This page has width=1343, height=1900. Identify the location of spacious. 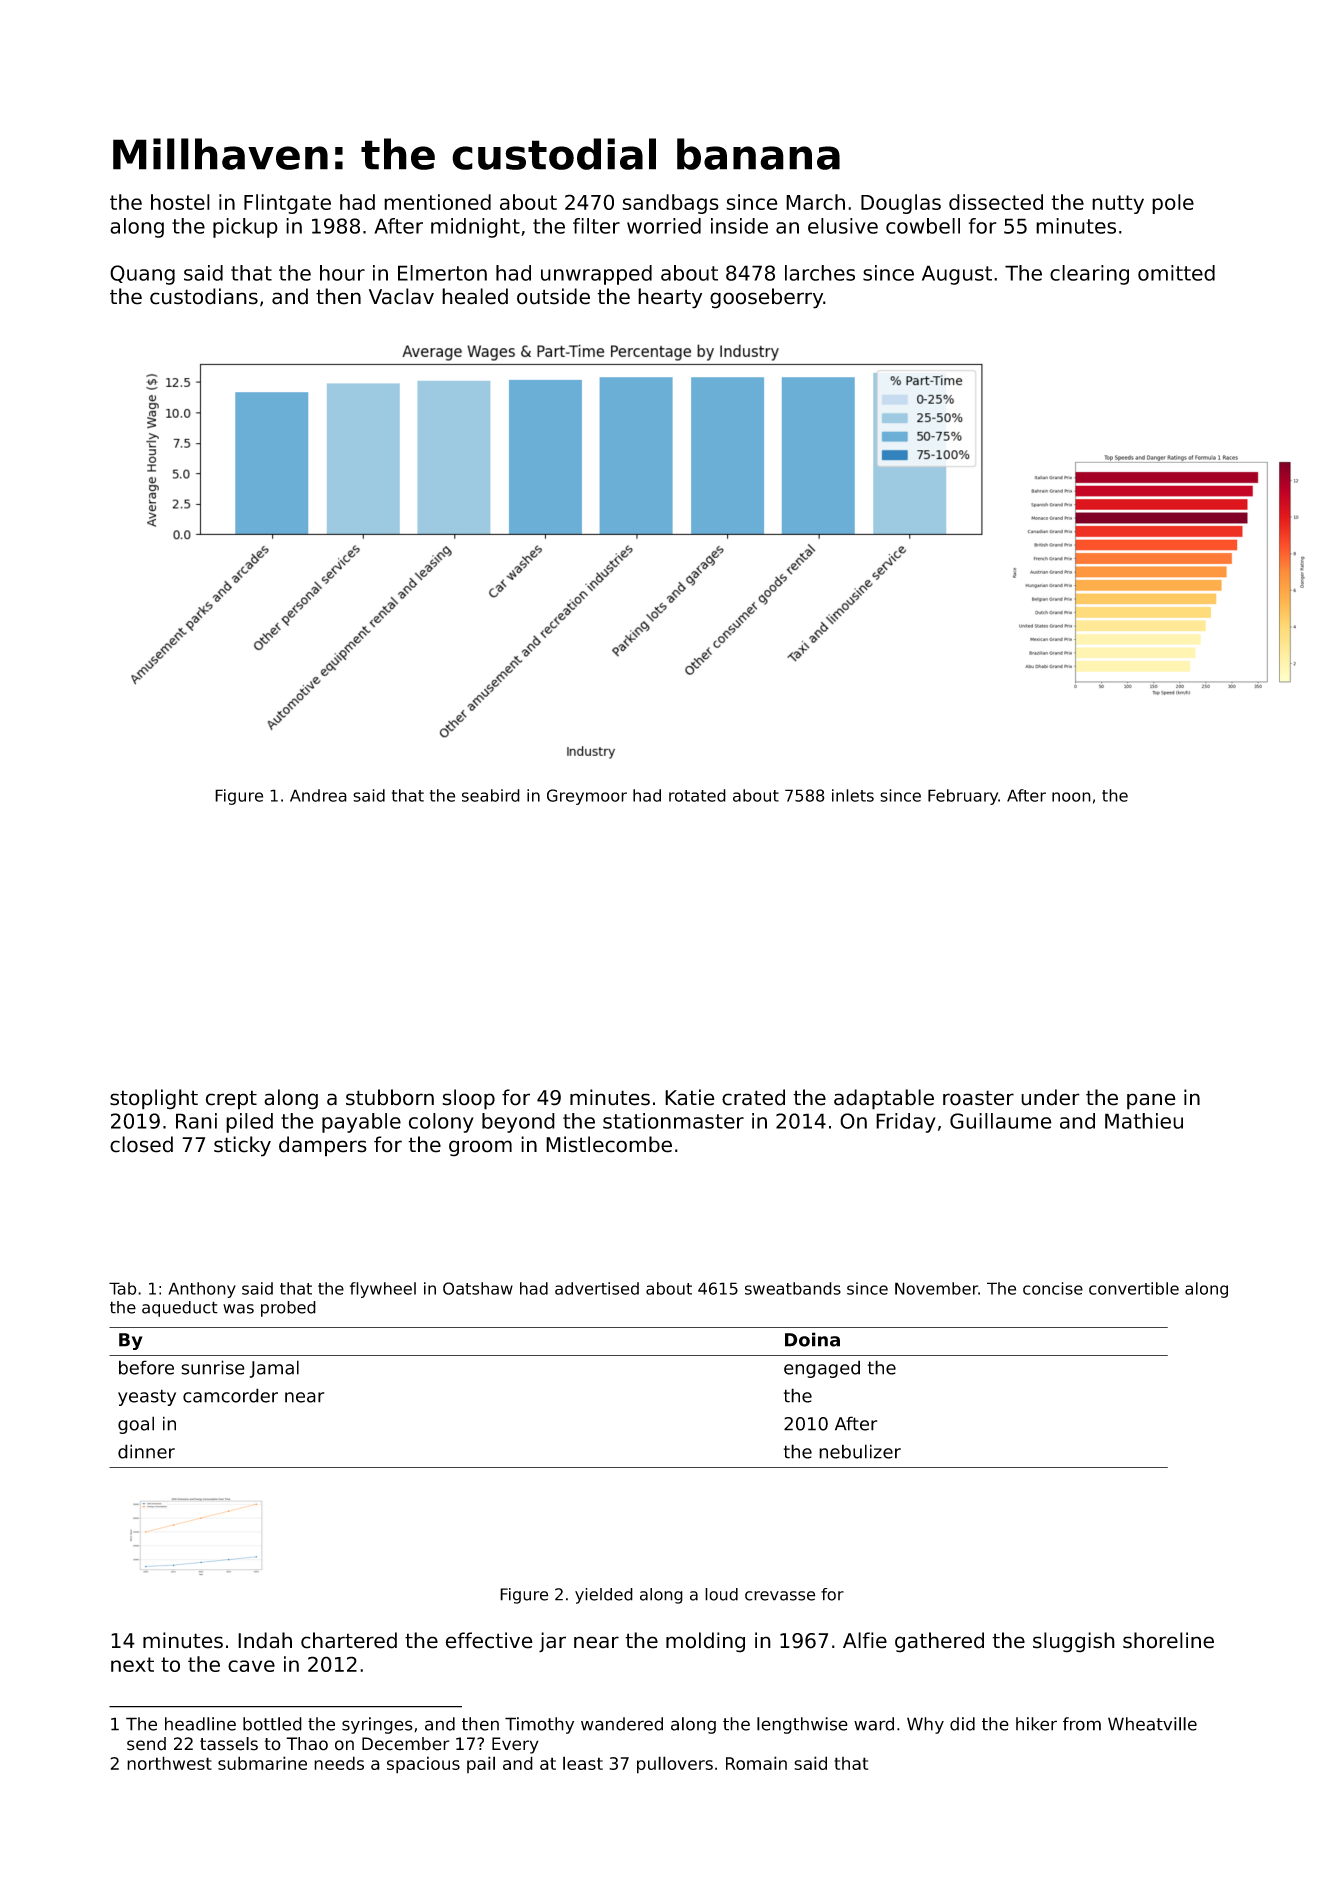
(423, 1765).
